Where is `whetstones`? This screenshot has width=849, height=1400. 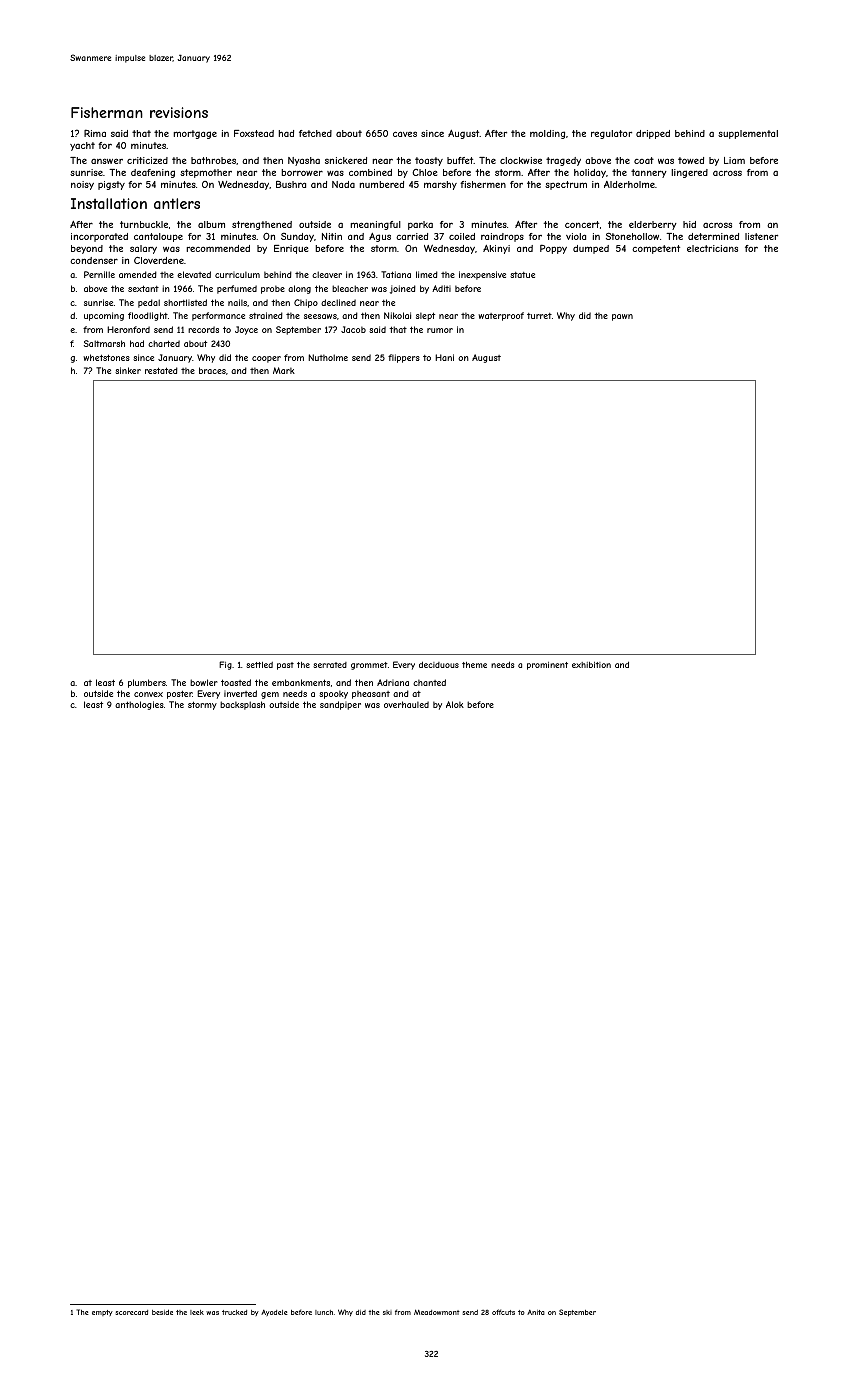
whetstones is located at coordinates (106, 357).
